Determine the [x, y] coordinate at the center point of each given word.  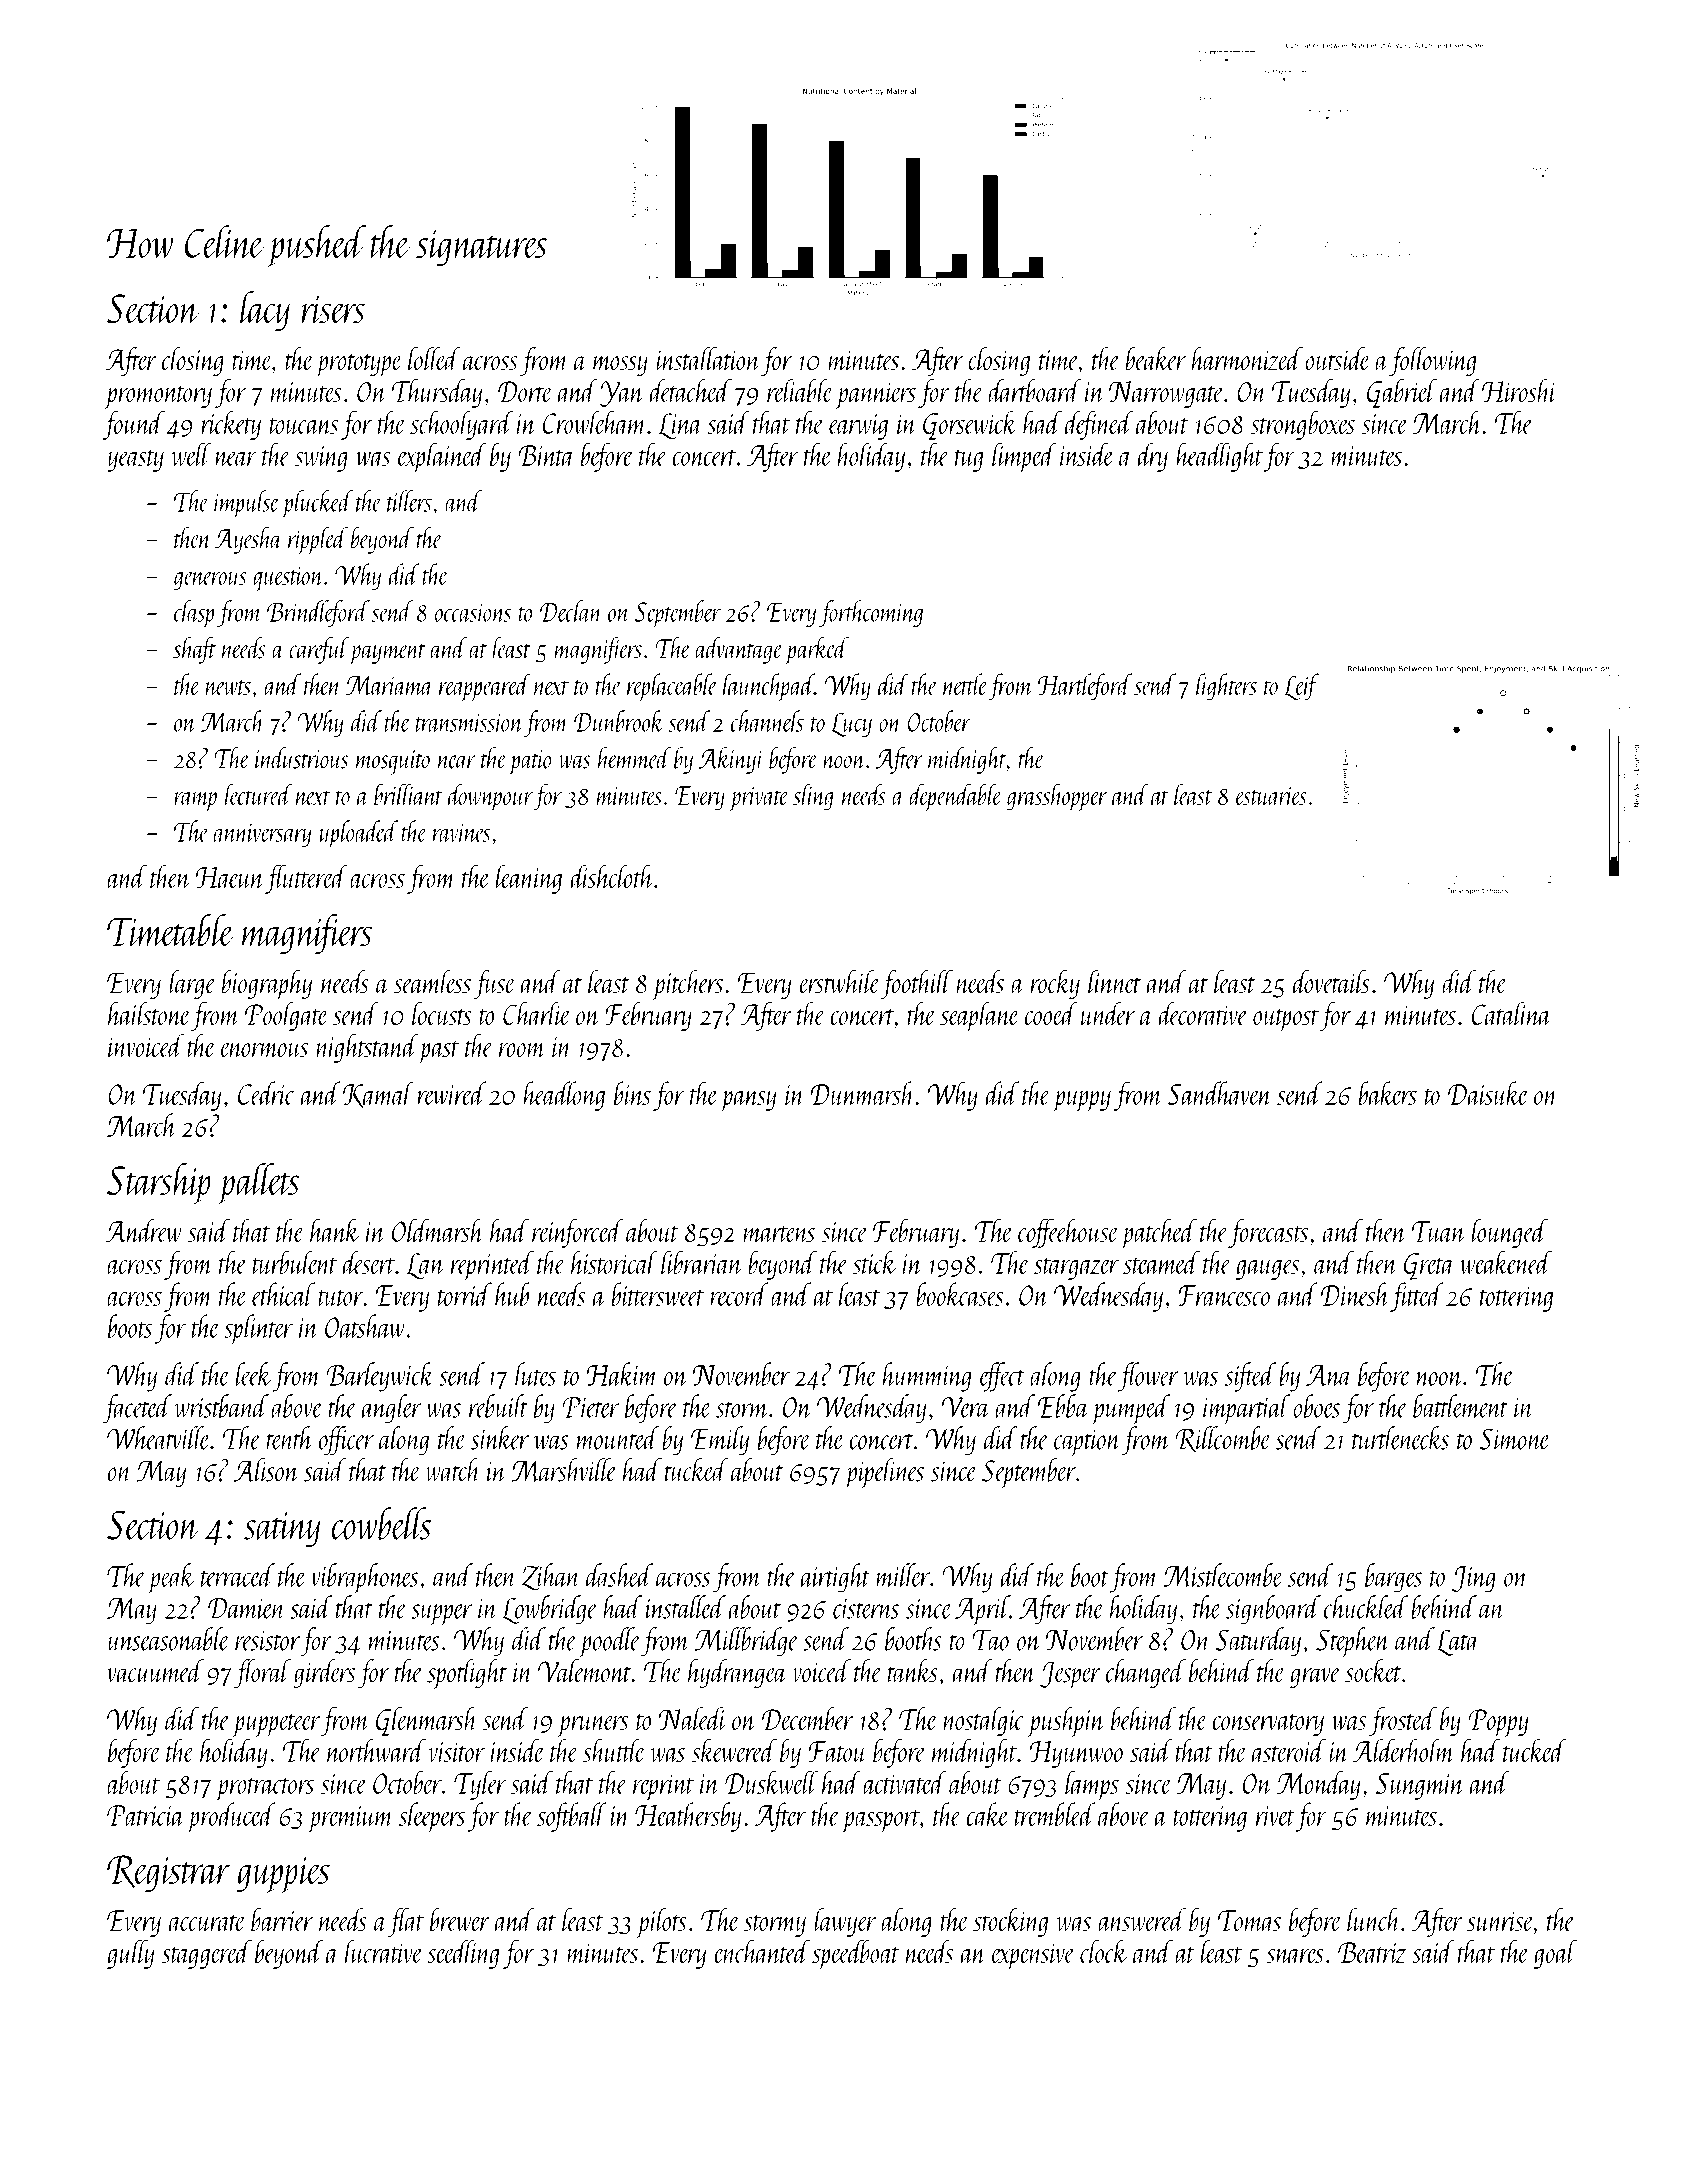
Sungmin [1420, 1786]
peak [171, 1578]
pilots [662, 1922]
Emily [720, 1441]
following [1432, 361]
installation [708, 359]
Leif [1301, 687]
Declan [571, 611]
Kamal [378, 1094]
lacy [265, 311]
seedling [463, 1954]
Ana [1329, 1375]
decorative [1203, 1013]
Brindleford [318, 613]
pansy [748, 1101]
